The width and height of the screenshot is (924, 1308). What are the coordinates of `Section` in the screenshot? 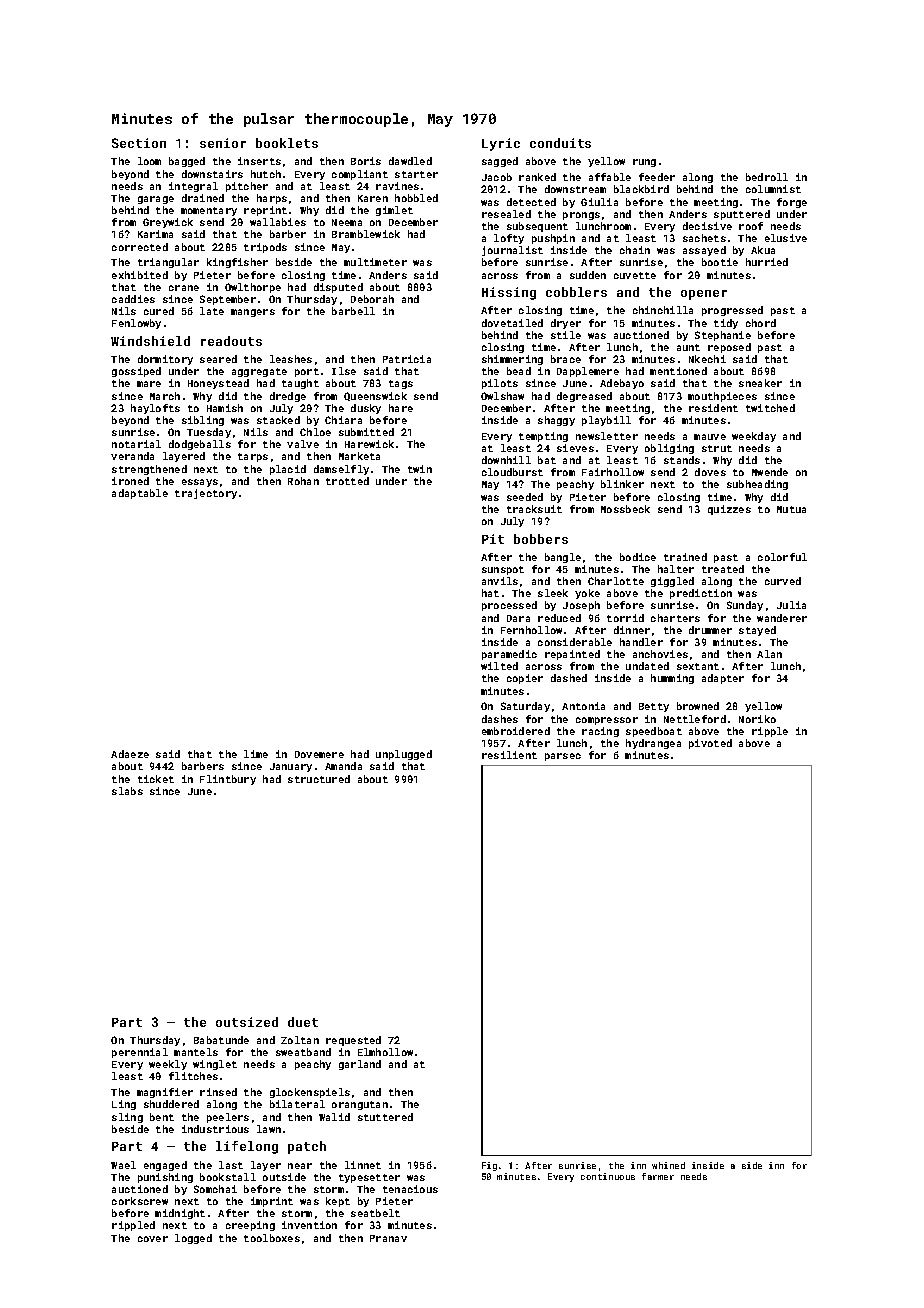 It's located at (139, 143).
